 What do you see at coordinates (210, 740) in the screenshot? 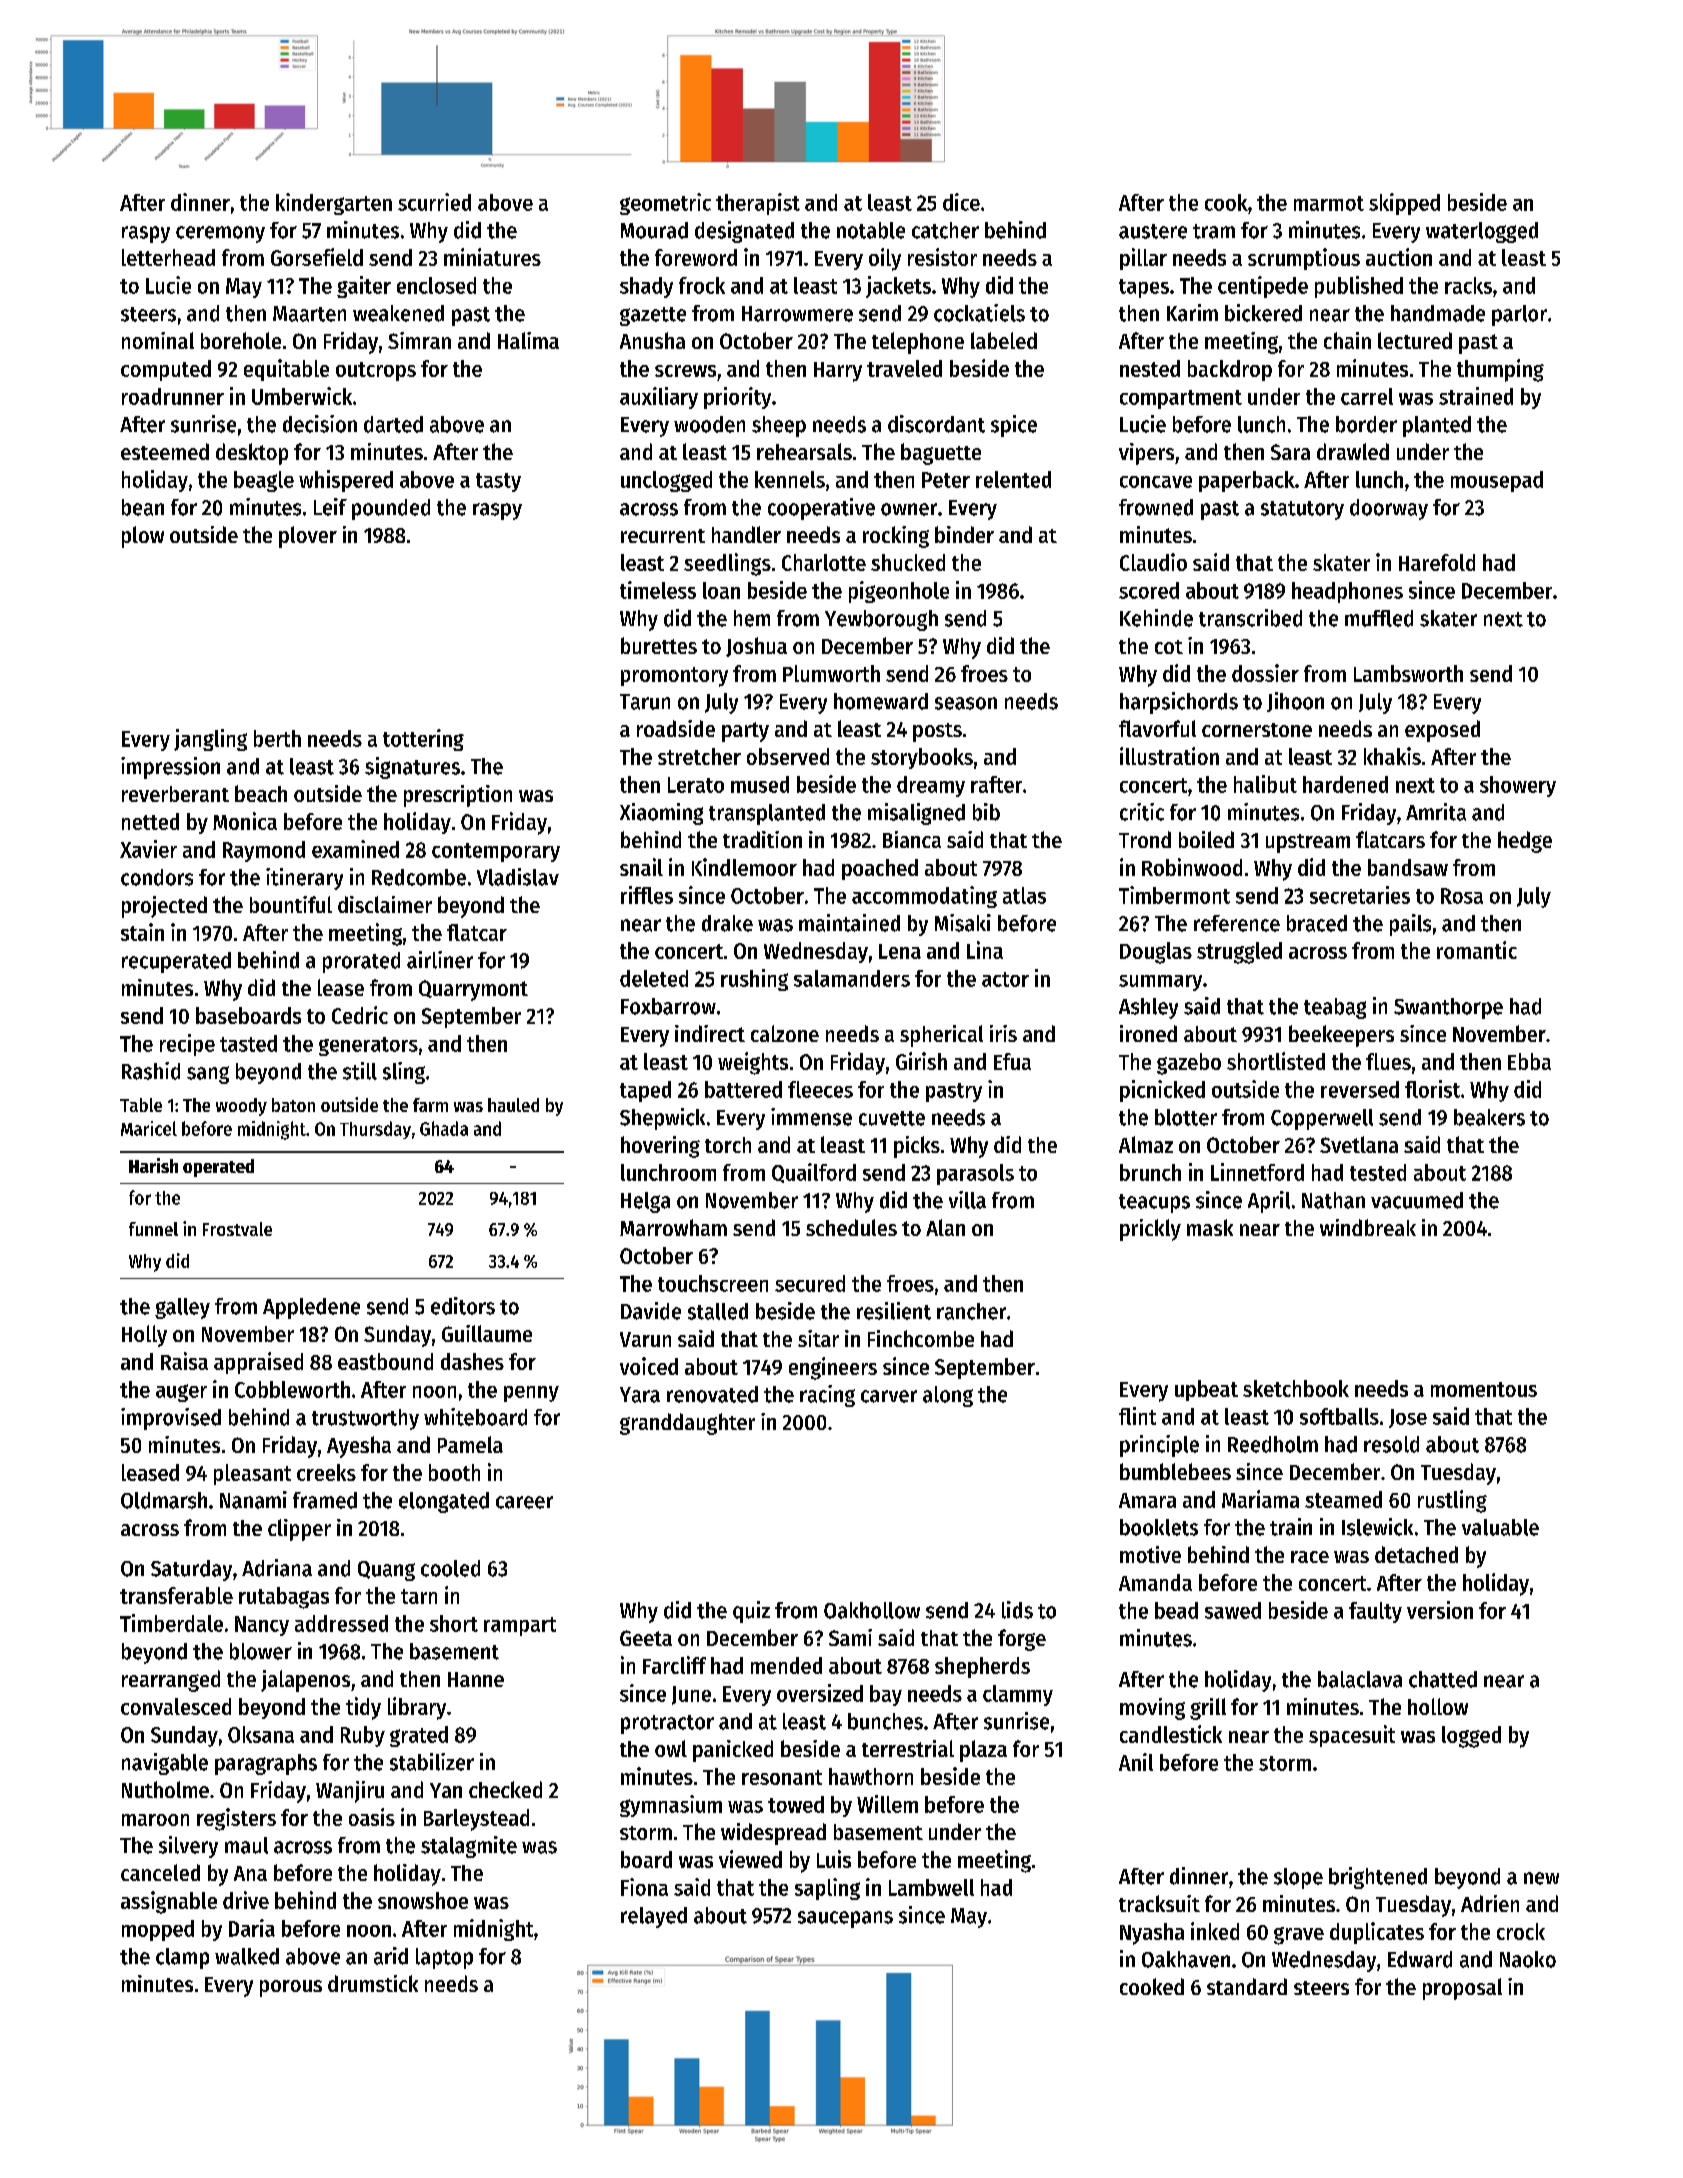
I see `jangling` at bounding box center [210, 740].
